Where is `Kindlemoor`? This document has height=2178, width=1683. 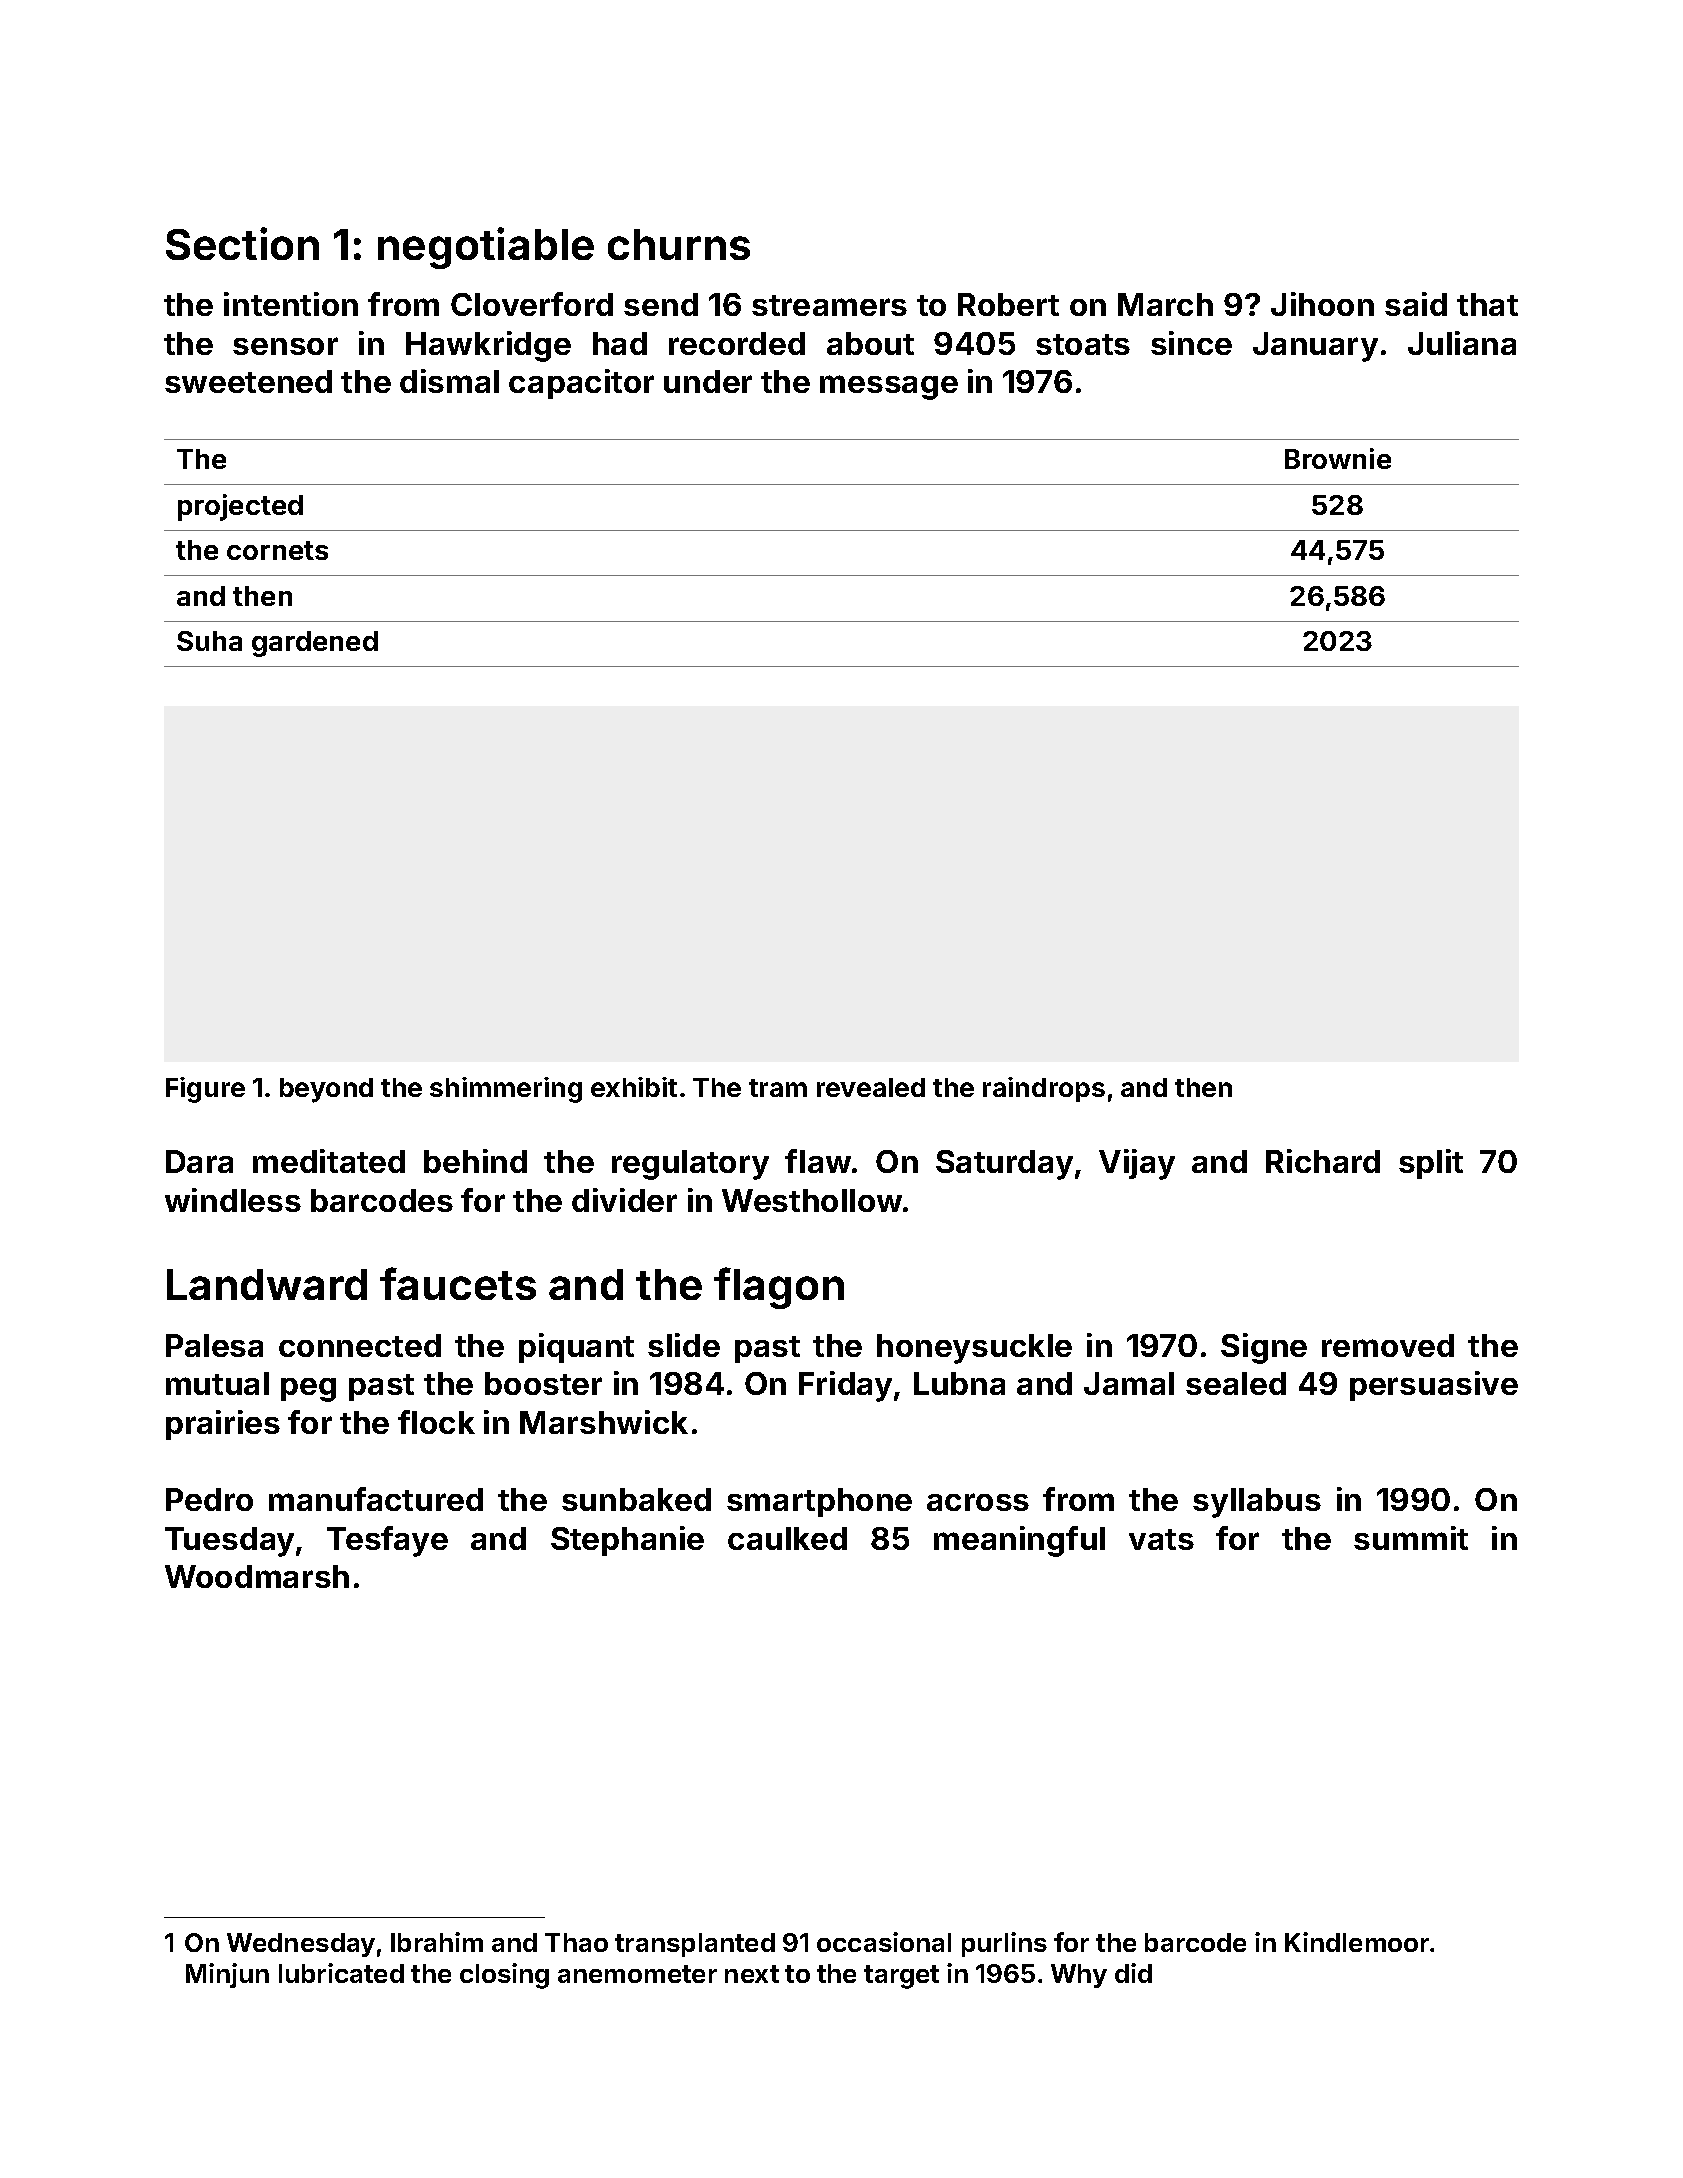 Kindlemoor is located at coordinates (1357, 1942).
